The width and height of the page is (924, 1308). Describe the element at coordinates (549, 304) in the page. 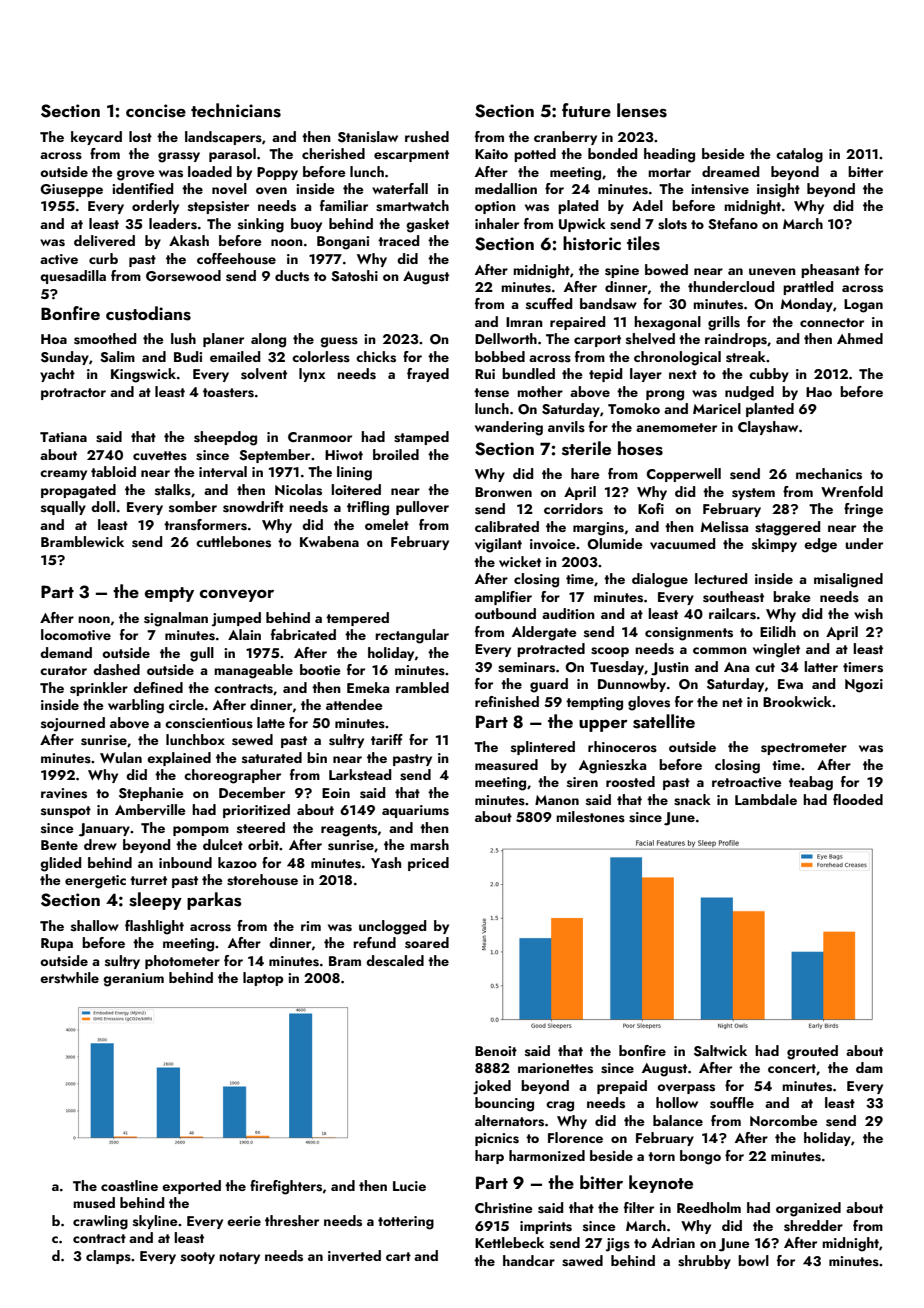

I see `scuffed` at that location.
